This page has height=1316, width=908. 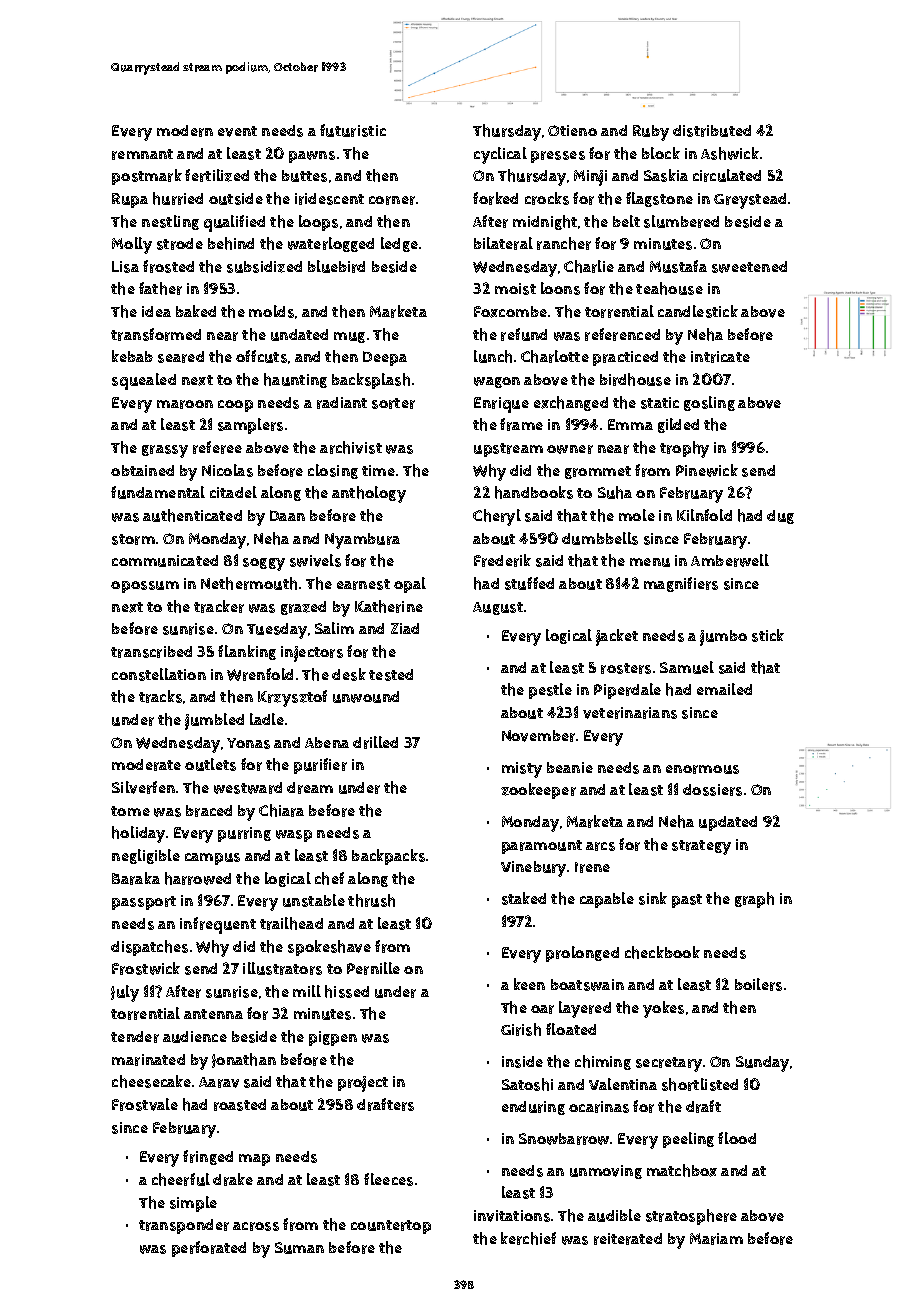 I want to click on tracker, so click(x=219, y=606).
